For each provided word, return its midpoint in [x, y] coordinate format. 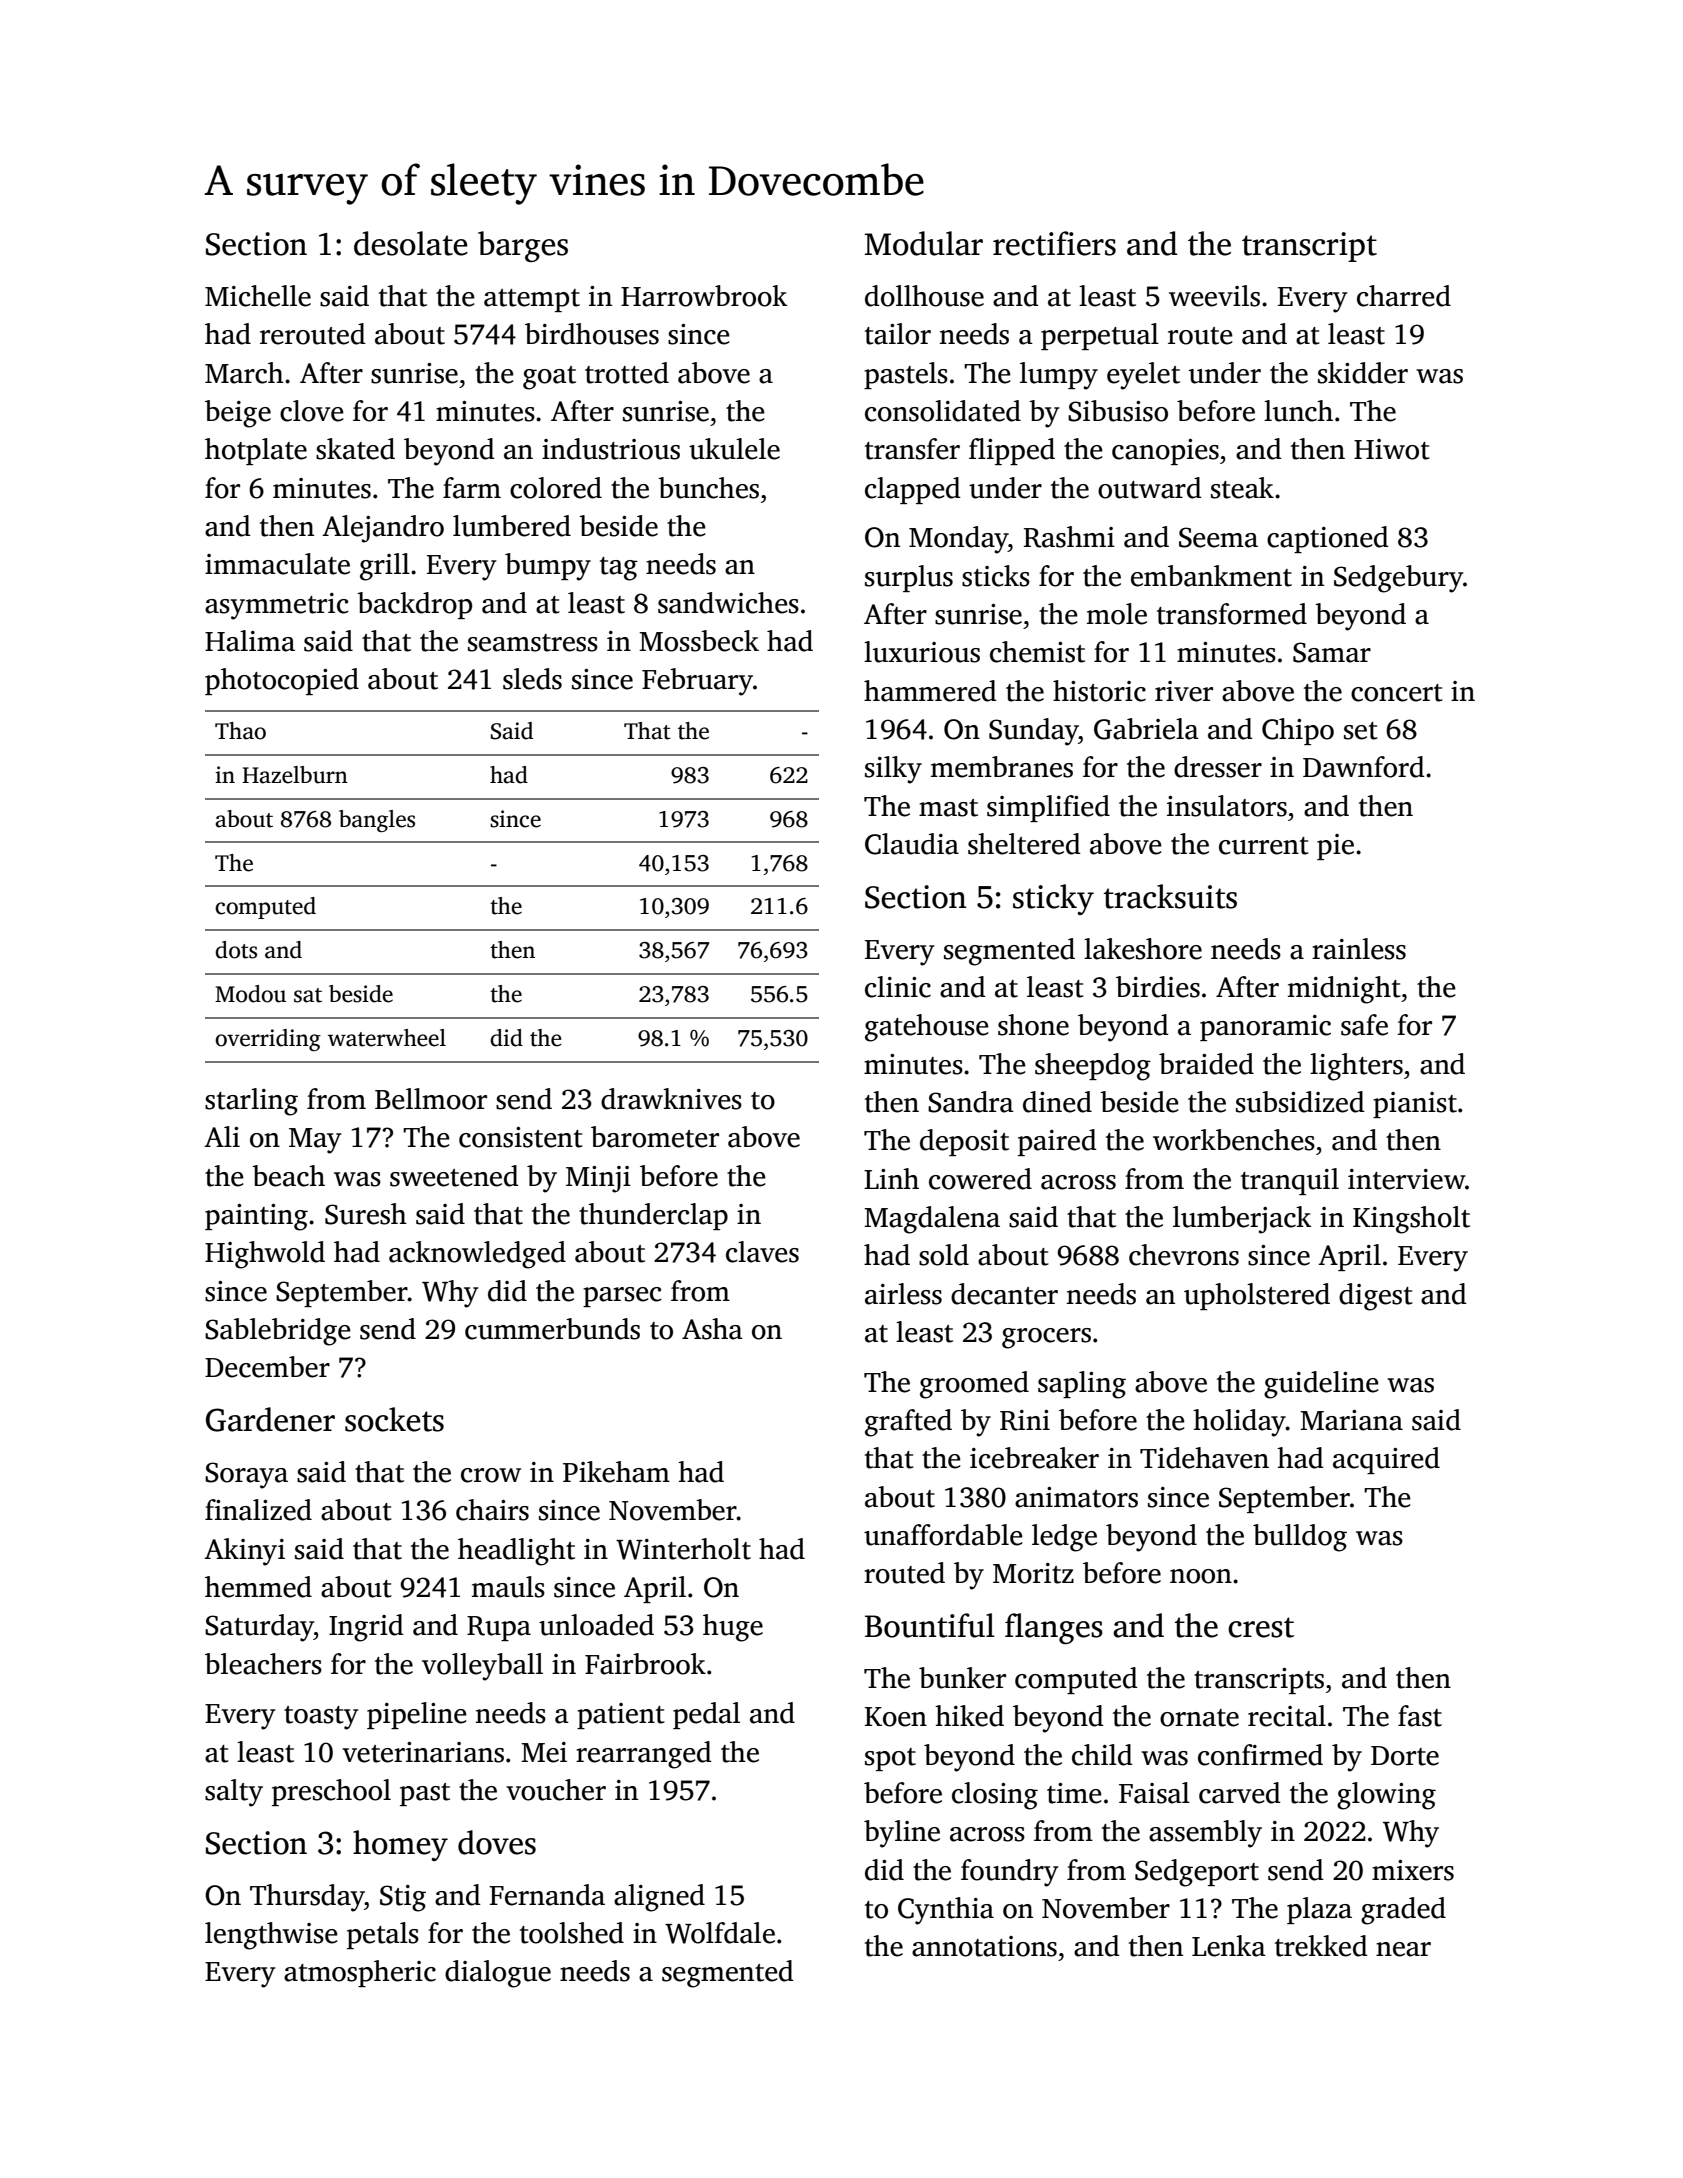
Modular [924, 243]
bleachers [263, 1664]
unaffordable [943, 1535]
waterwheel [387, 1038]
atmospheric [360, 1973]
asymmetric [277, 606]
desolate [411, 243]
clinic [898, 987]
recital [1287, 1716]
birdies [1158, 987]
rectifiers [1054, 243]
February [697, 682]
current [1264, 846]
